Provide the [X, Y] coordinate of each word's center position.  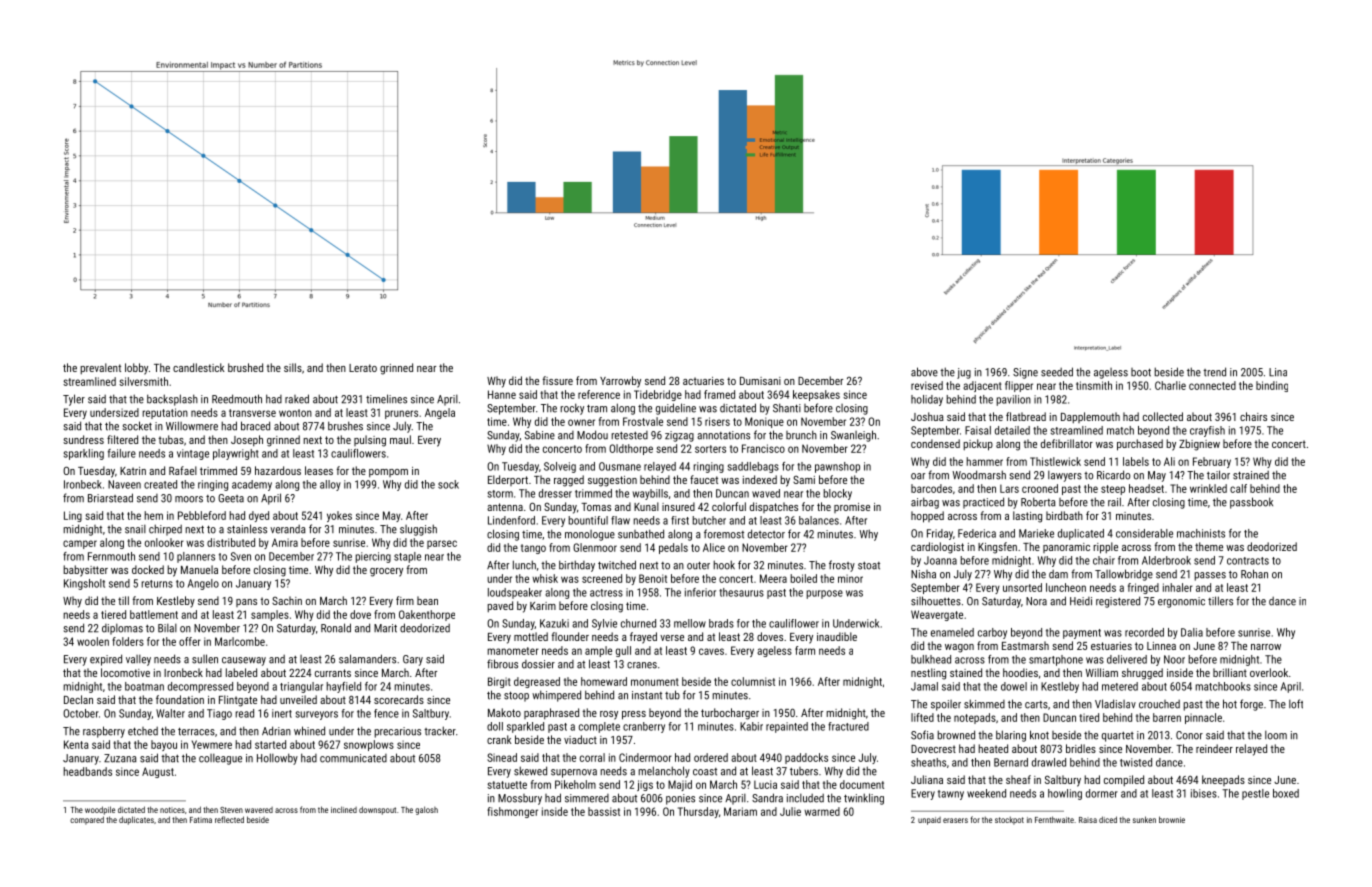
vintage [193, 454]
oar [918, 476]
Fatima [201, 820]
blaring [1011, 736]
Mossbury [520, 799]
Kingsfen [997, 548]
